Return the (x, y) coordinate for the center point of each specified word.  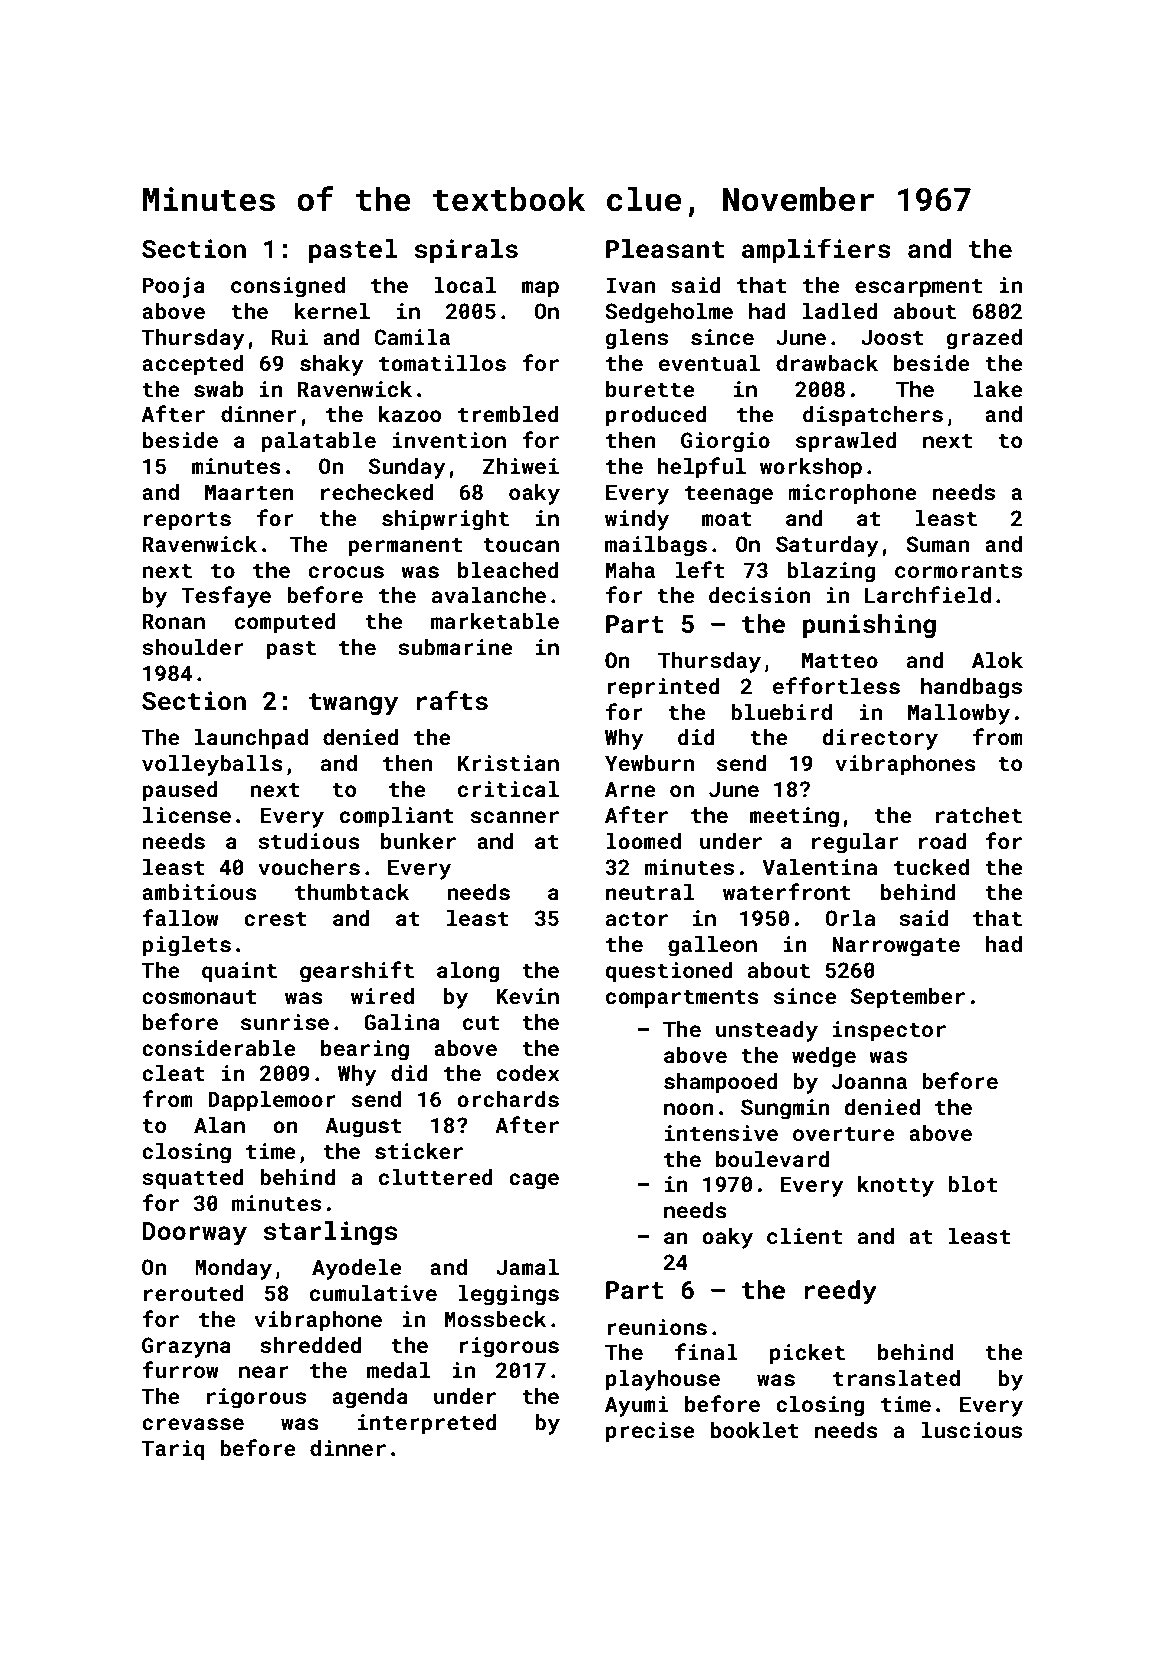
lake (998, 389)
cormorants (958, 571)
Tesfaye (226, 597)
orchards (508, 1099)
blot (972, 1184)
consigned (288, 287)
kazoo (410, 414)
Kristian (508, 763)
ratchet (979, 815)
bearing (365, 1050)
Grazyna (186, 1347)
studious (309, 841)
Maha (630, 570)
